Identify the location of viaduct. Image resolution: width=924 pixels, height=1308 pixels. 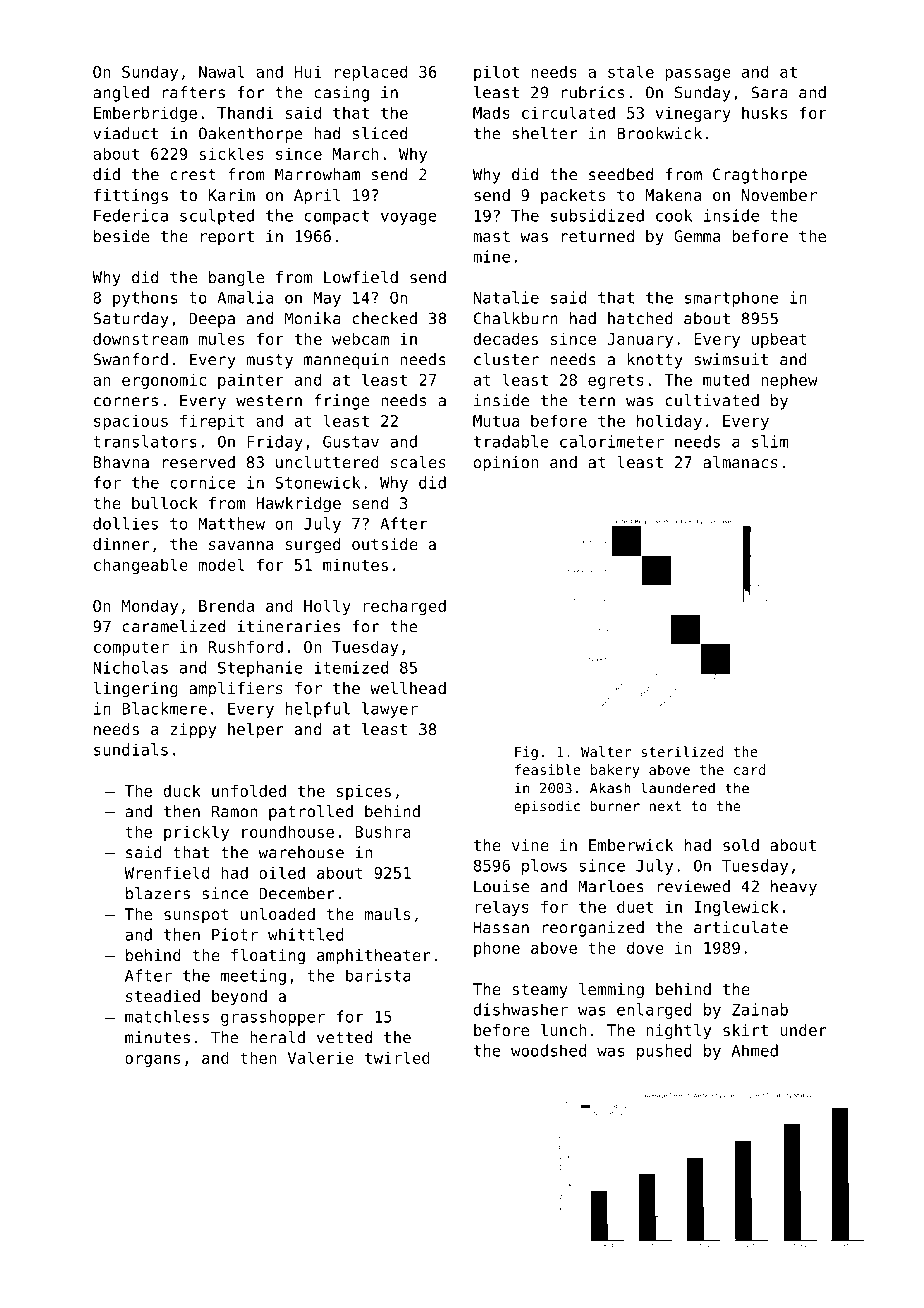
(125, 133).
